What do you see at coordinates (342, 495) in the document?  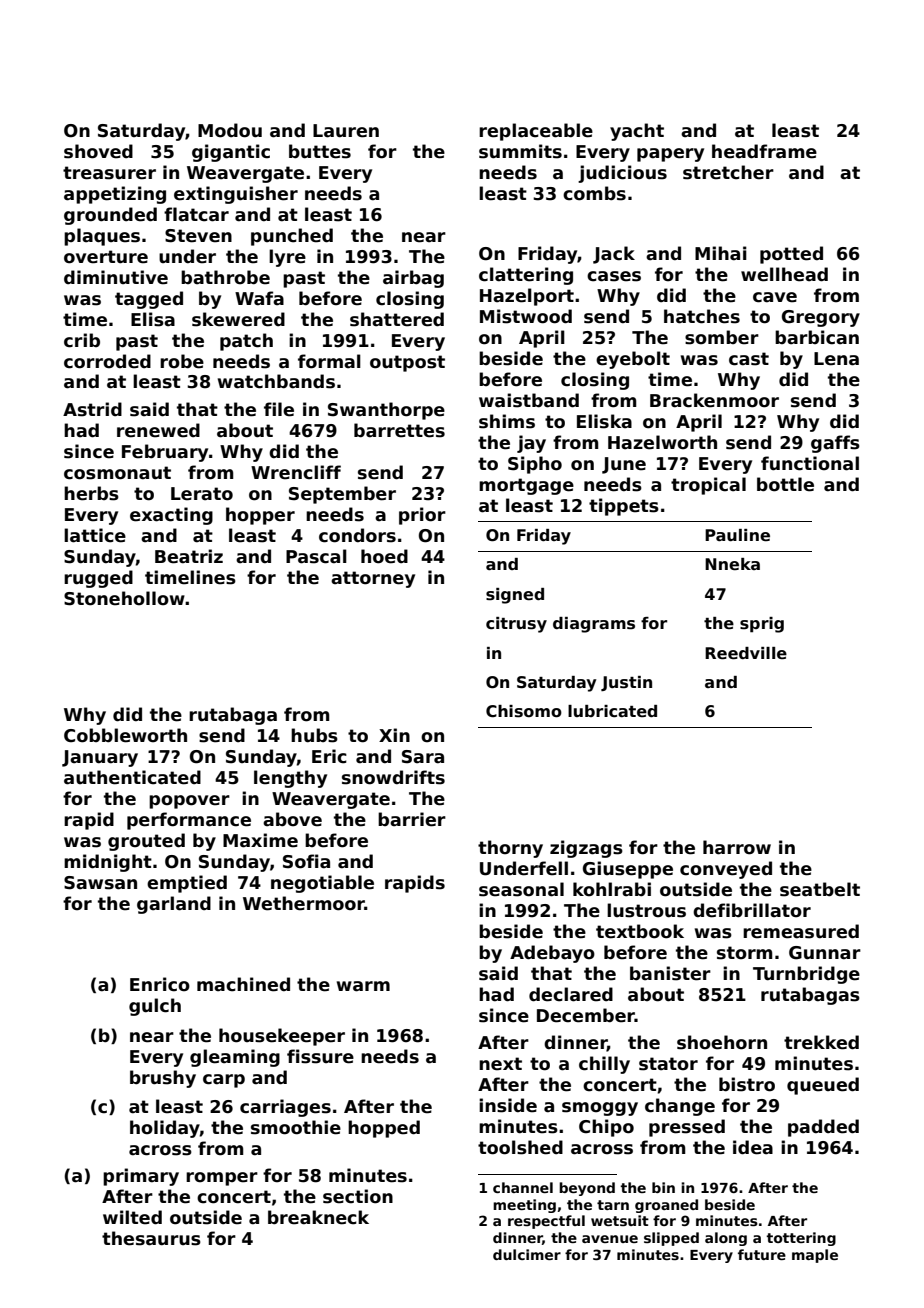 I see `September` at bounding box center [342, 495].
